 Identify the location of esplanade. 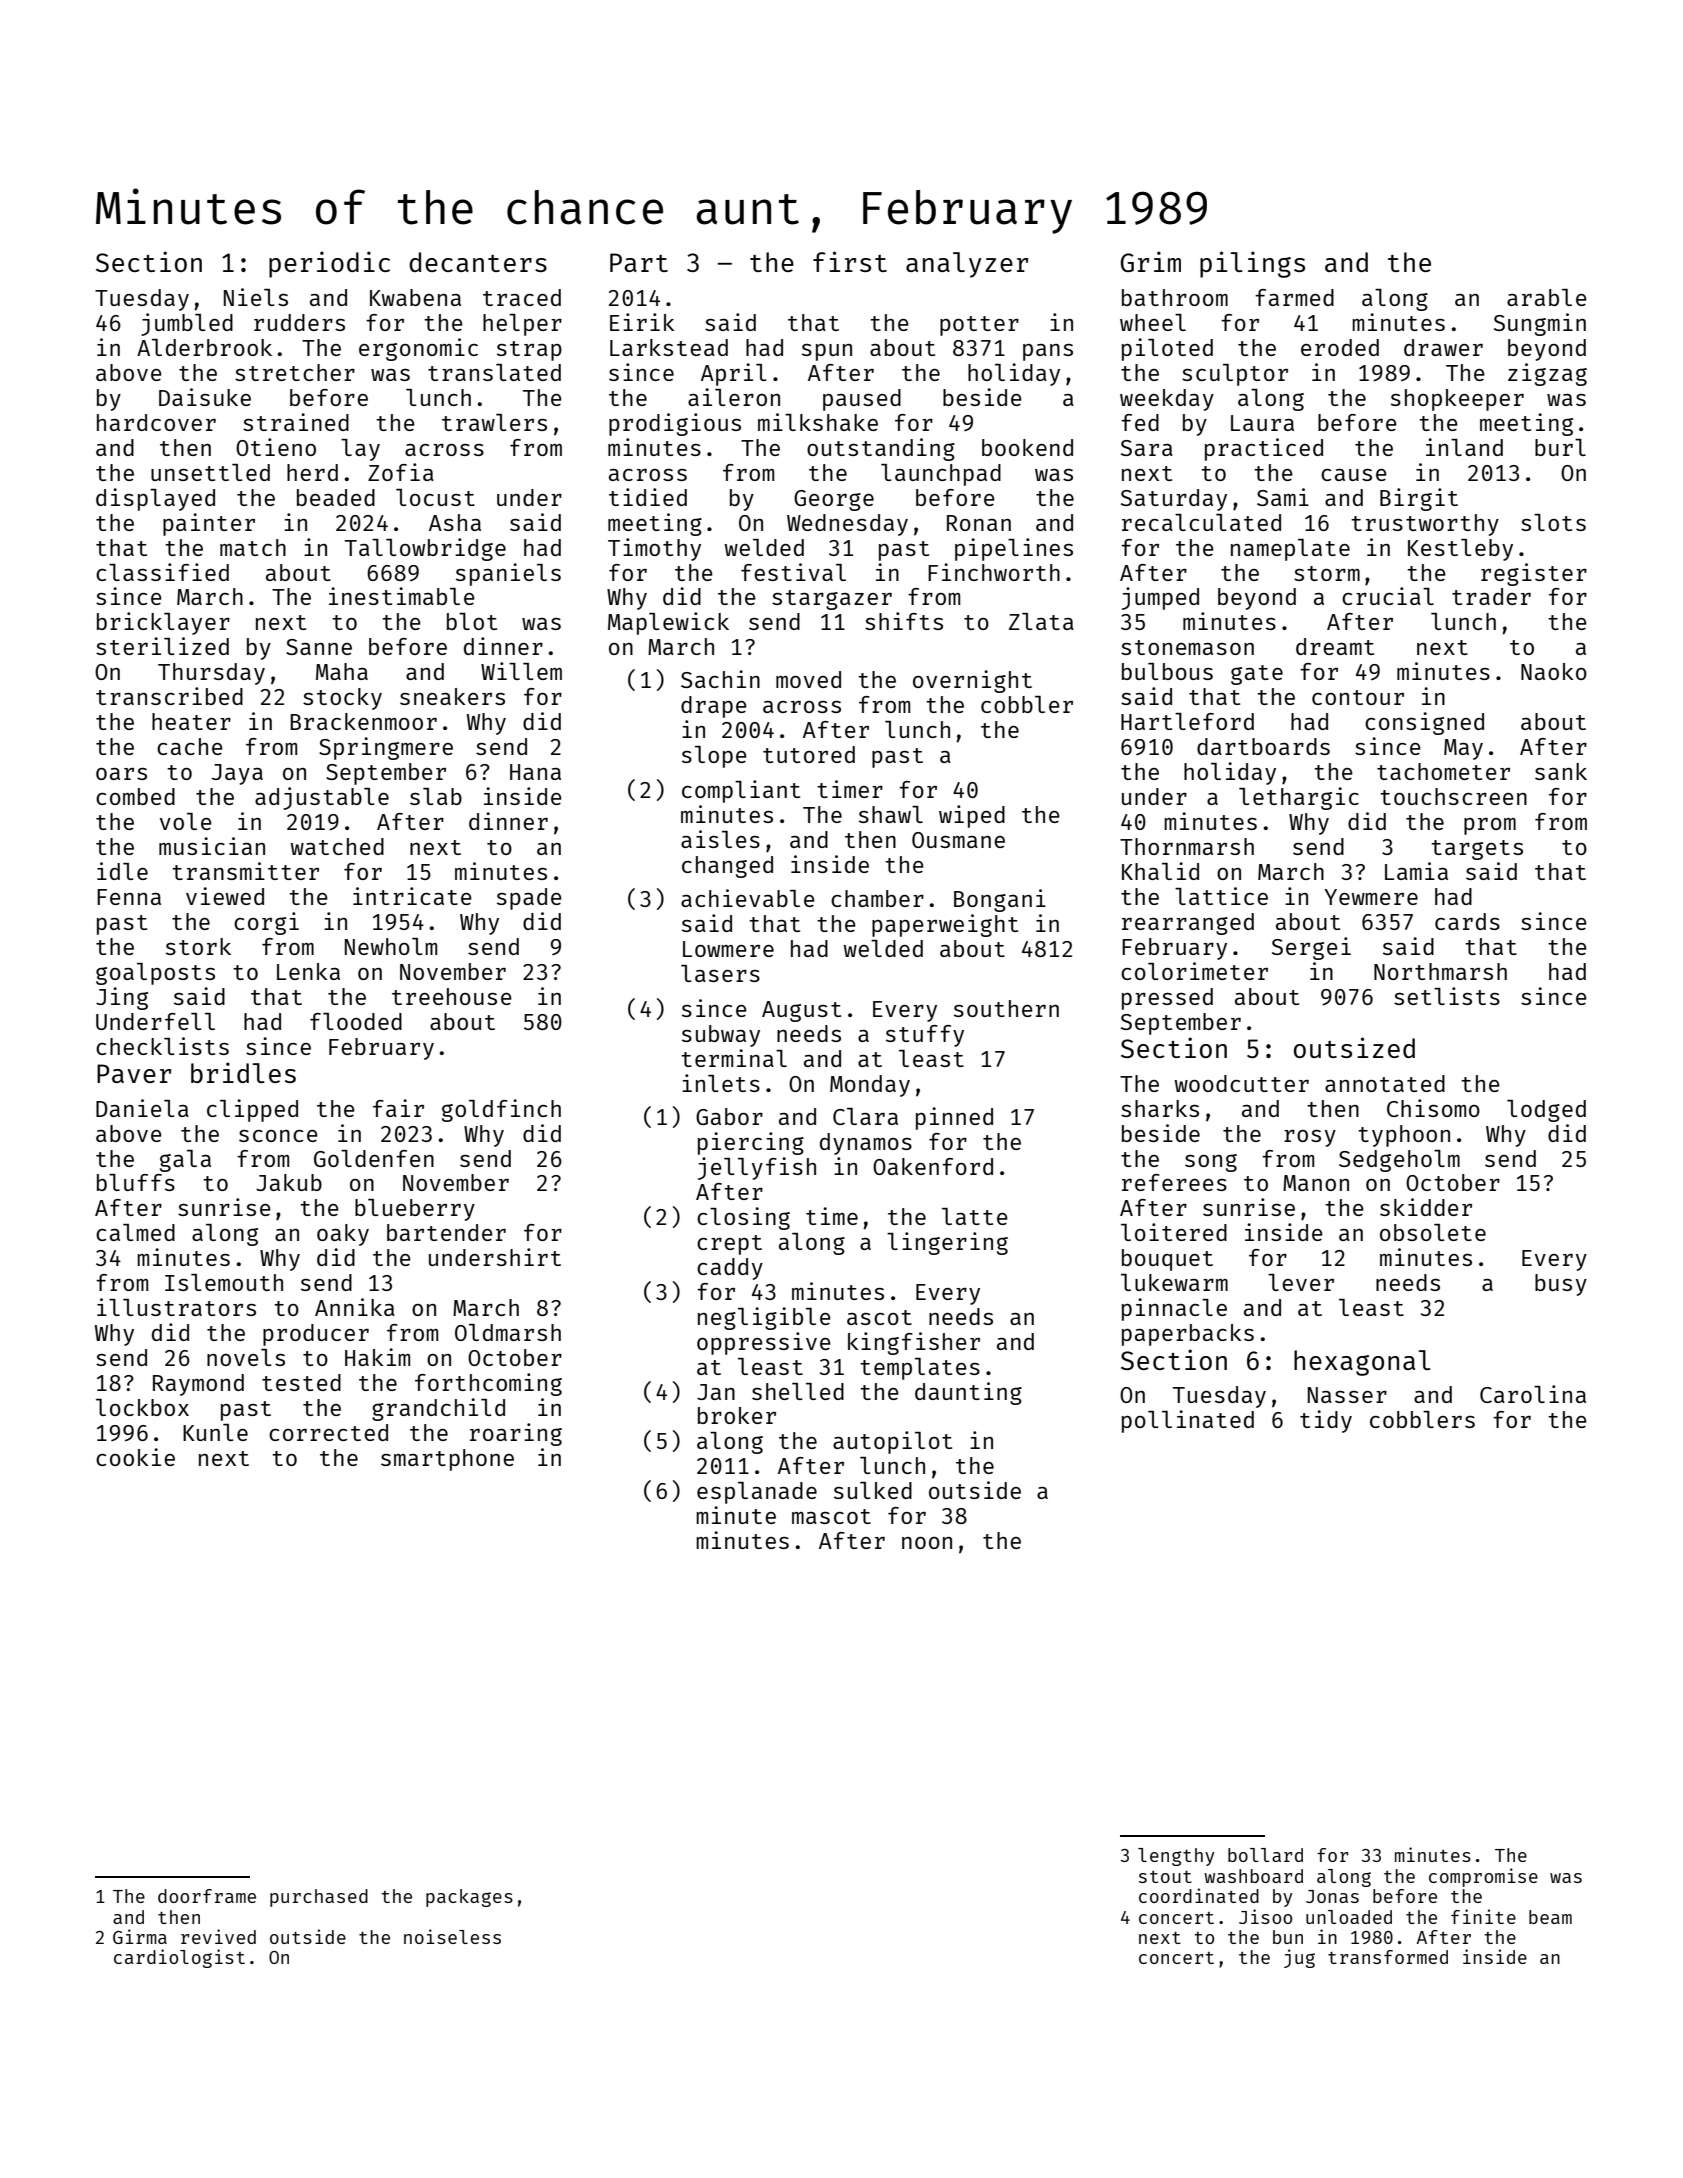
(757, 1493).
